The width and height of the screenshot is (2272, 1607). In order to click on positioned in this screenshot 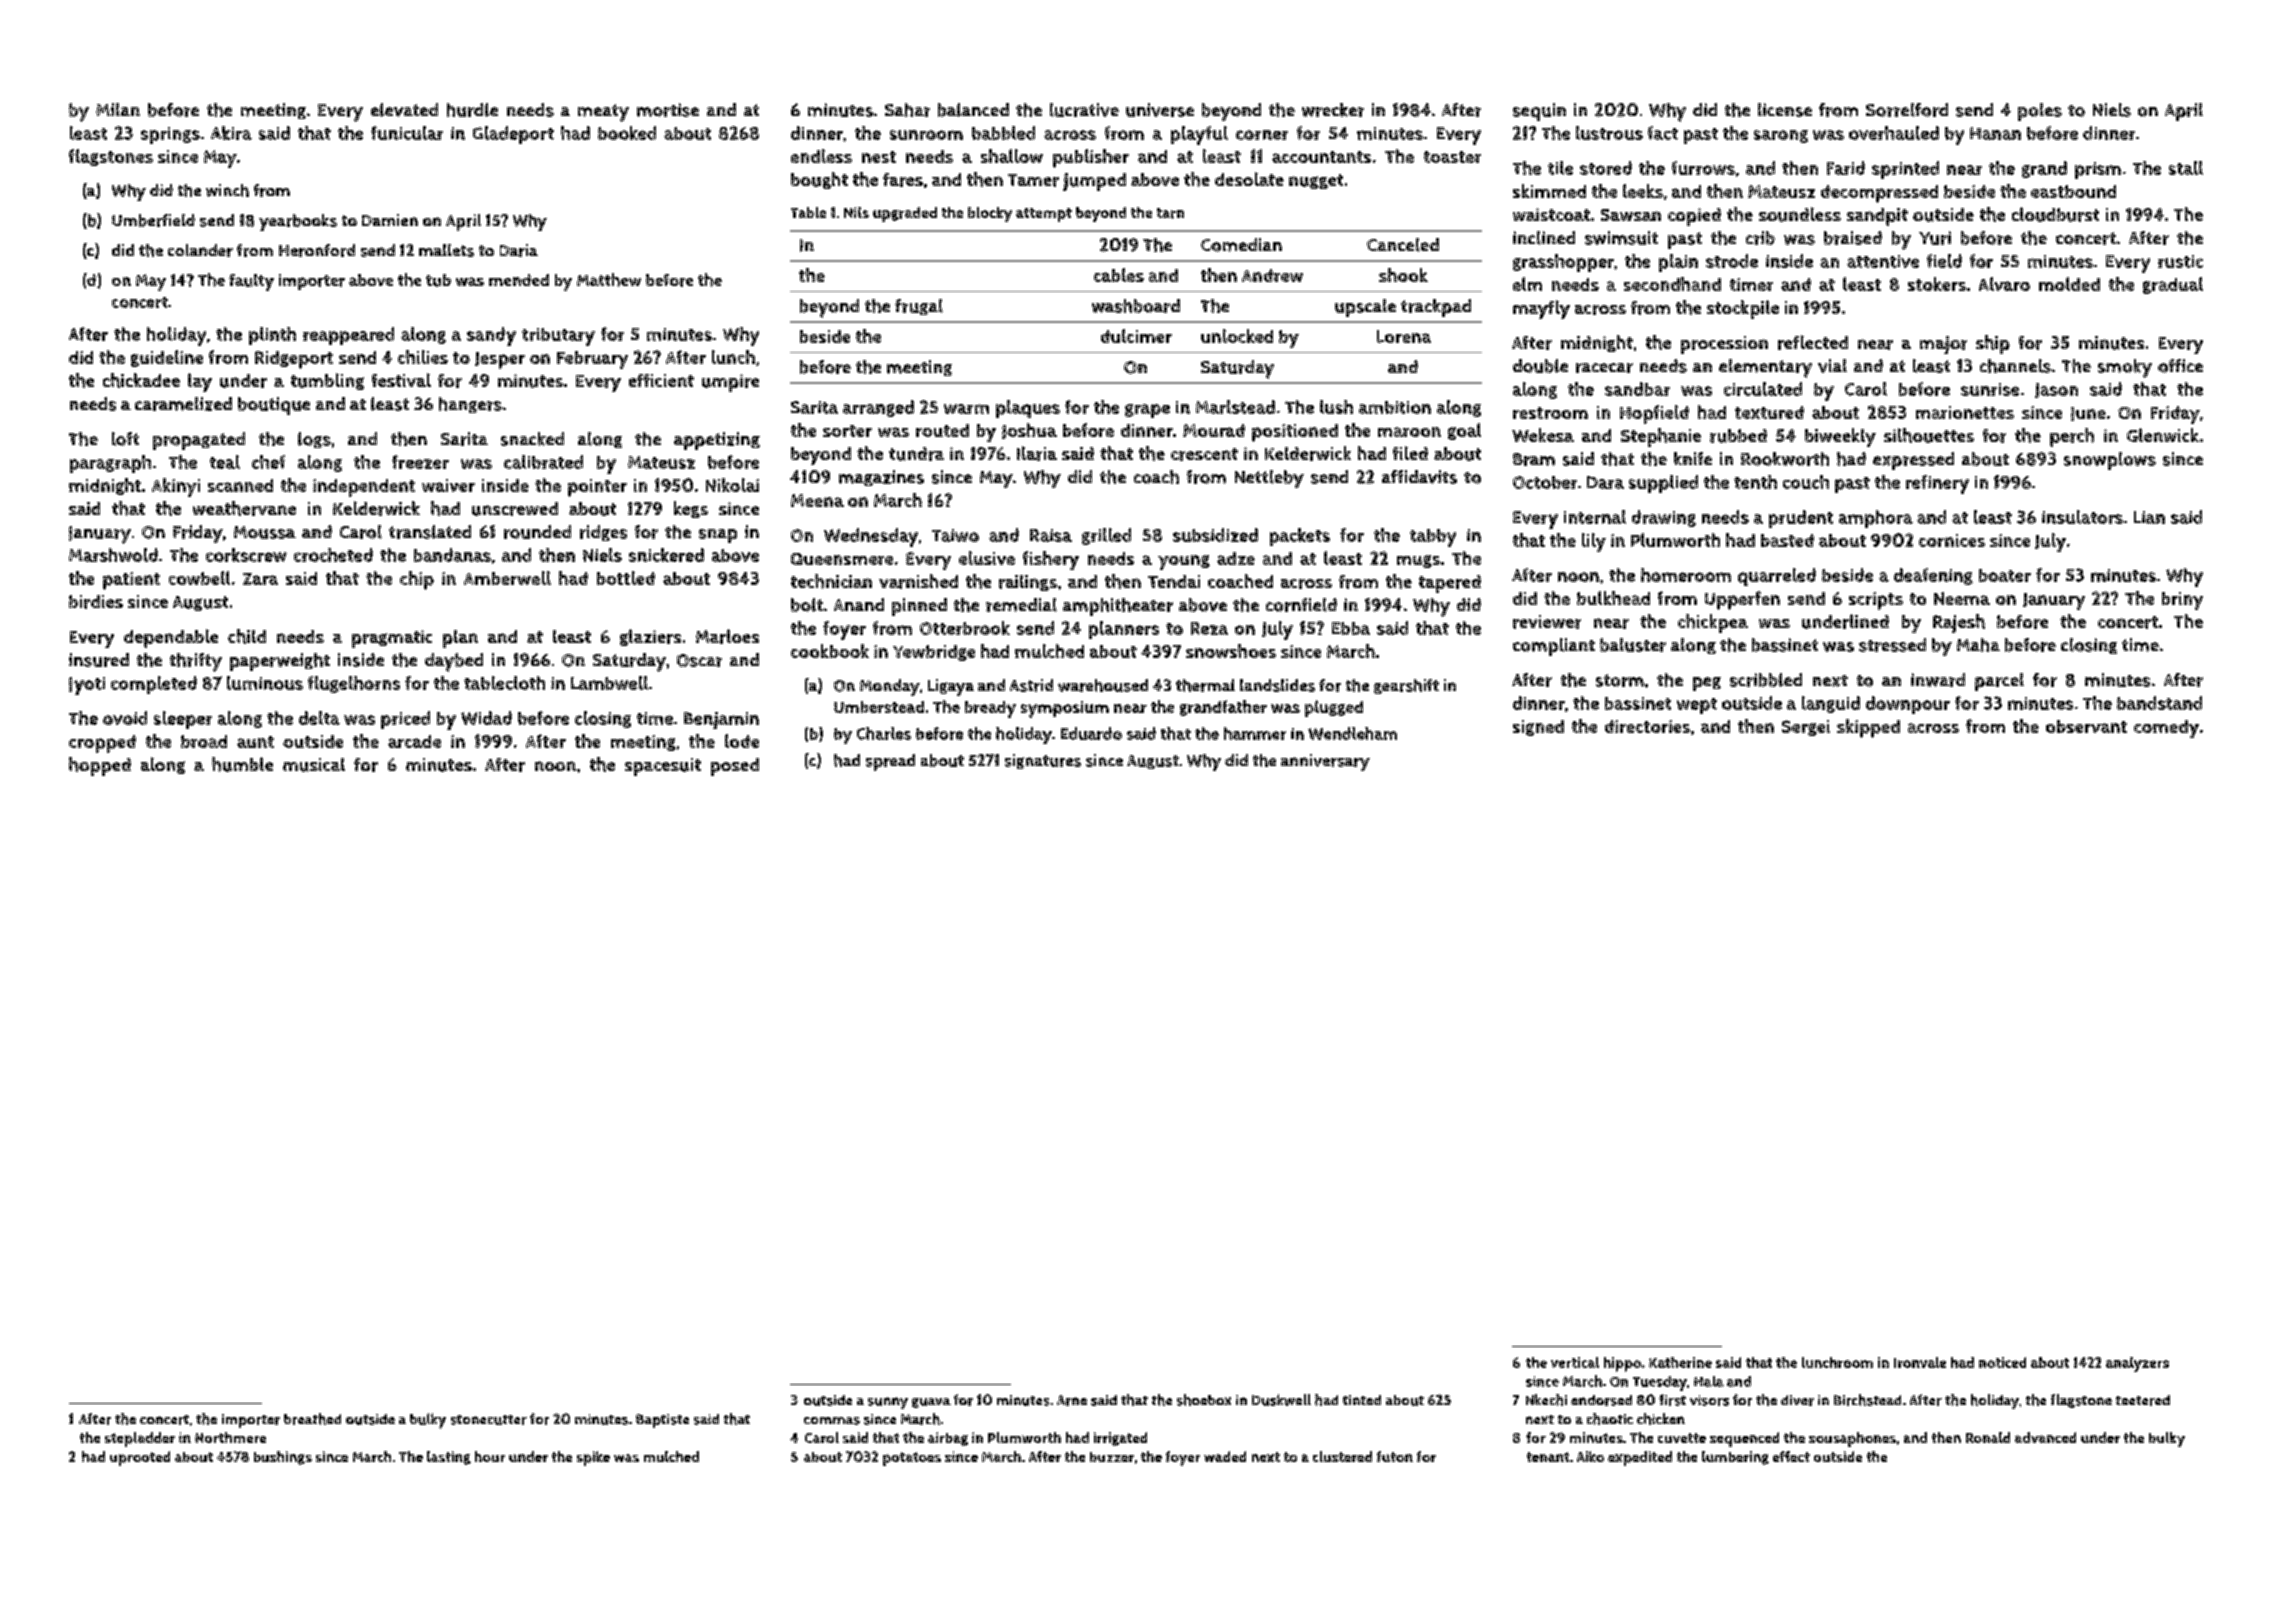, I will do `click(1295, 433)`.
